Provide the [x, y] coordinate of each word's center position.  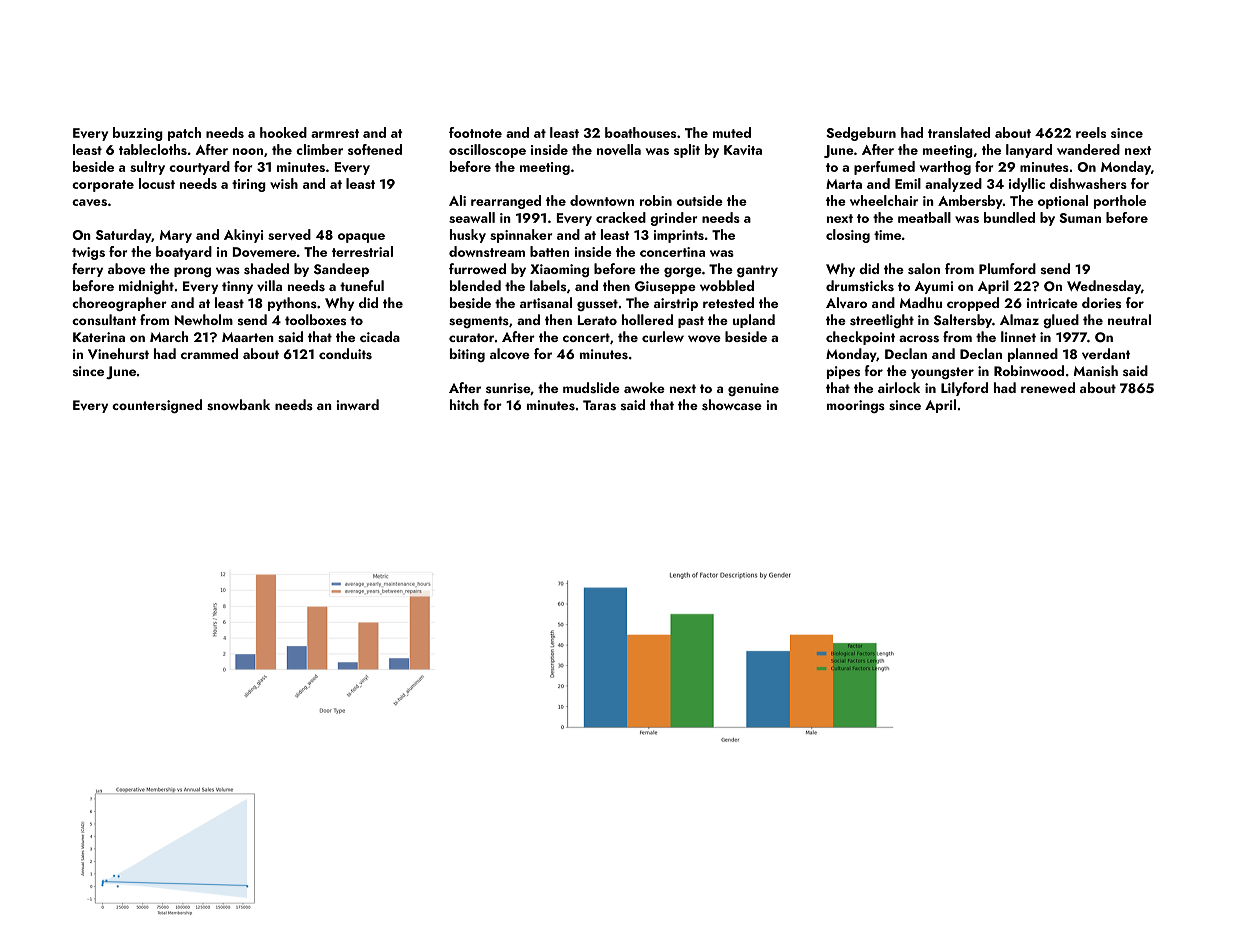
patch [184, 134]
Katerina [99, 337]
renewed [1048, 387]
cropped [973, 304]
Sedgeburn [861, 134]
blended [475, 285]
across [919, 339]
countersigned [157, 406]
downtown [602, 200]
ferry [87, 270]
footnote [475, 132]
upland [754, 321]
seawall [472, 217]
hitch [464, 404]
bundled [1009, 217]
